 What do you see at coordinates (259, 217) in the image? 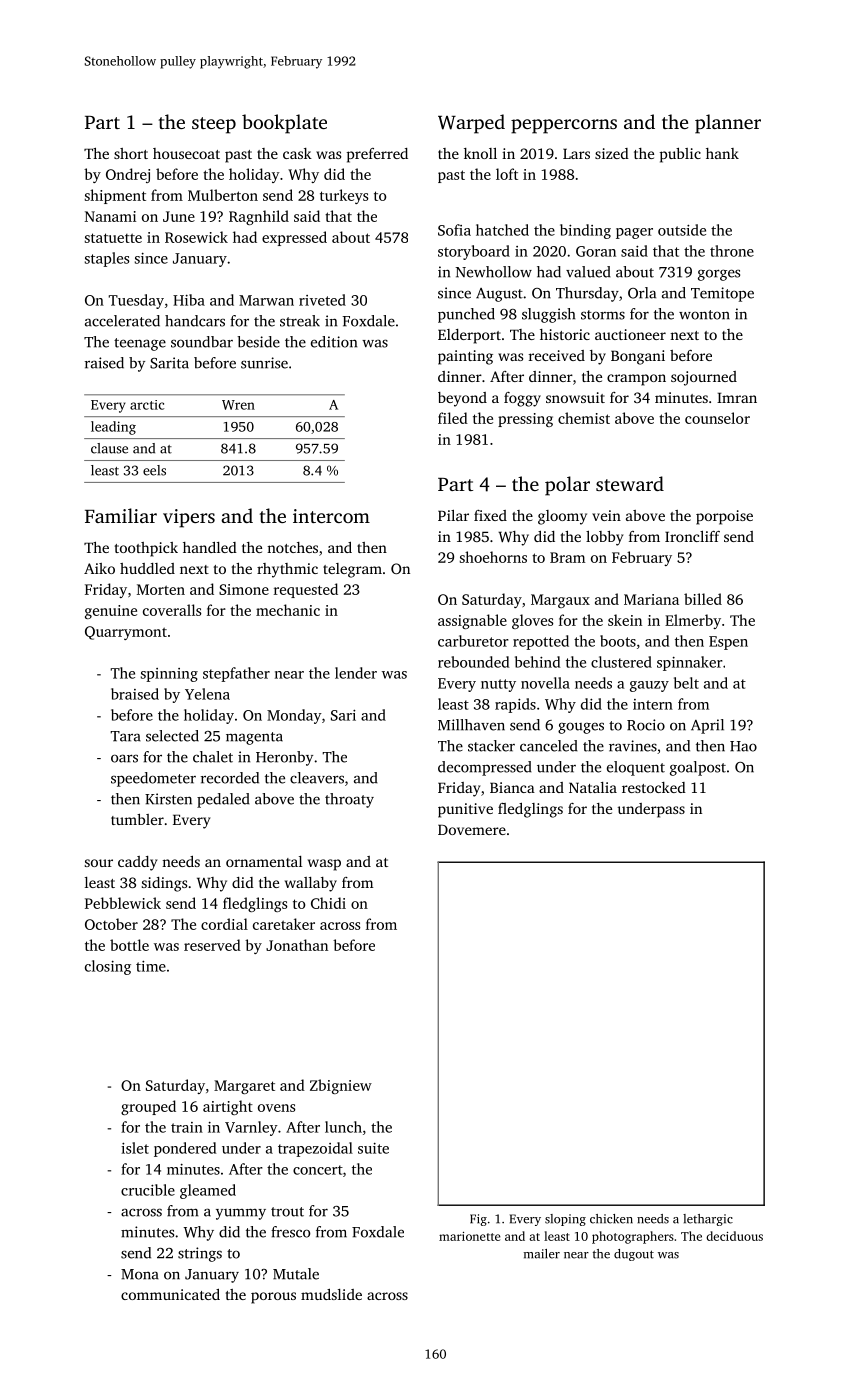
I see `Ragnhild` at bounding box center [259, 217].
